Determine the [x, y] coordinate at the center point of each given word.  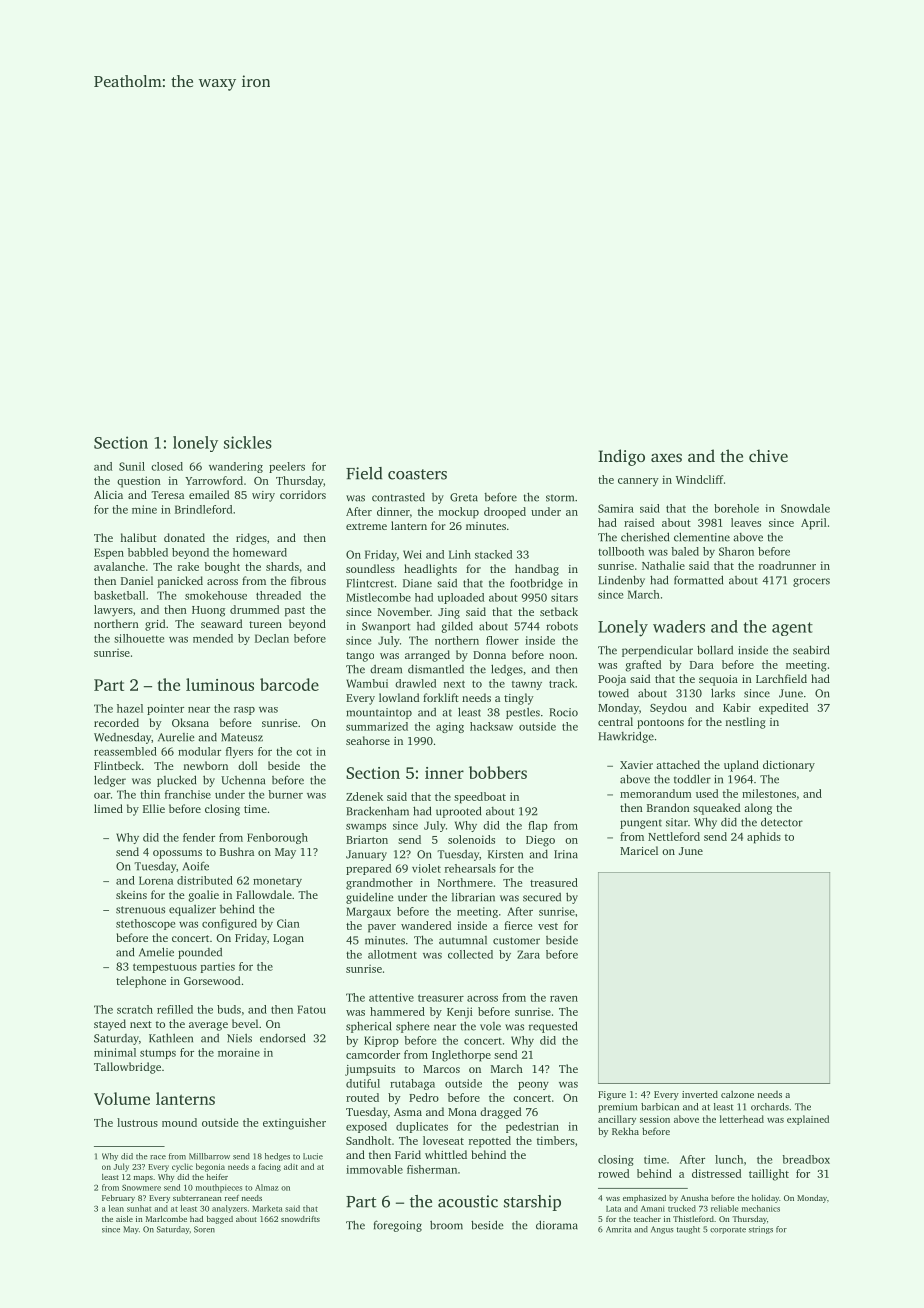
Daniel [137, 580]
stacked [493, 554]
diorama [557, 1225]
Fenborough [277, 838]
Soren [204, 1229]
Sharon [736, 551]
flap [538, 826]
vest [548, 926]
